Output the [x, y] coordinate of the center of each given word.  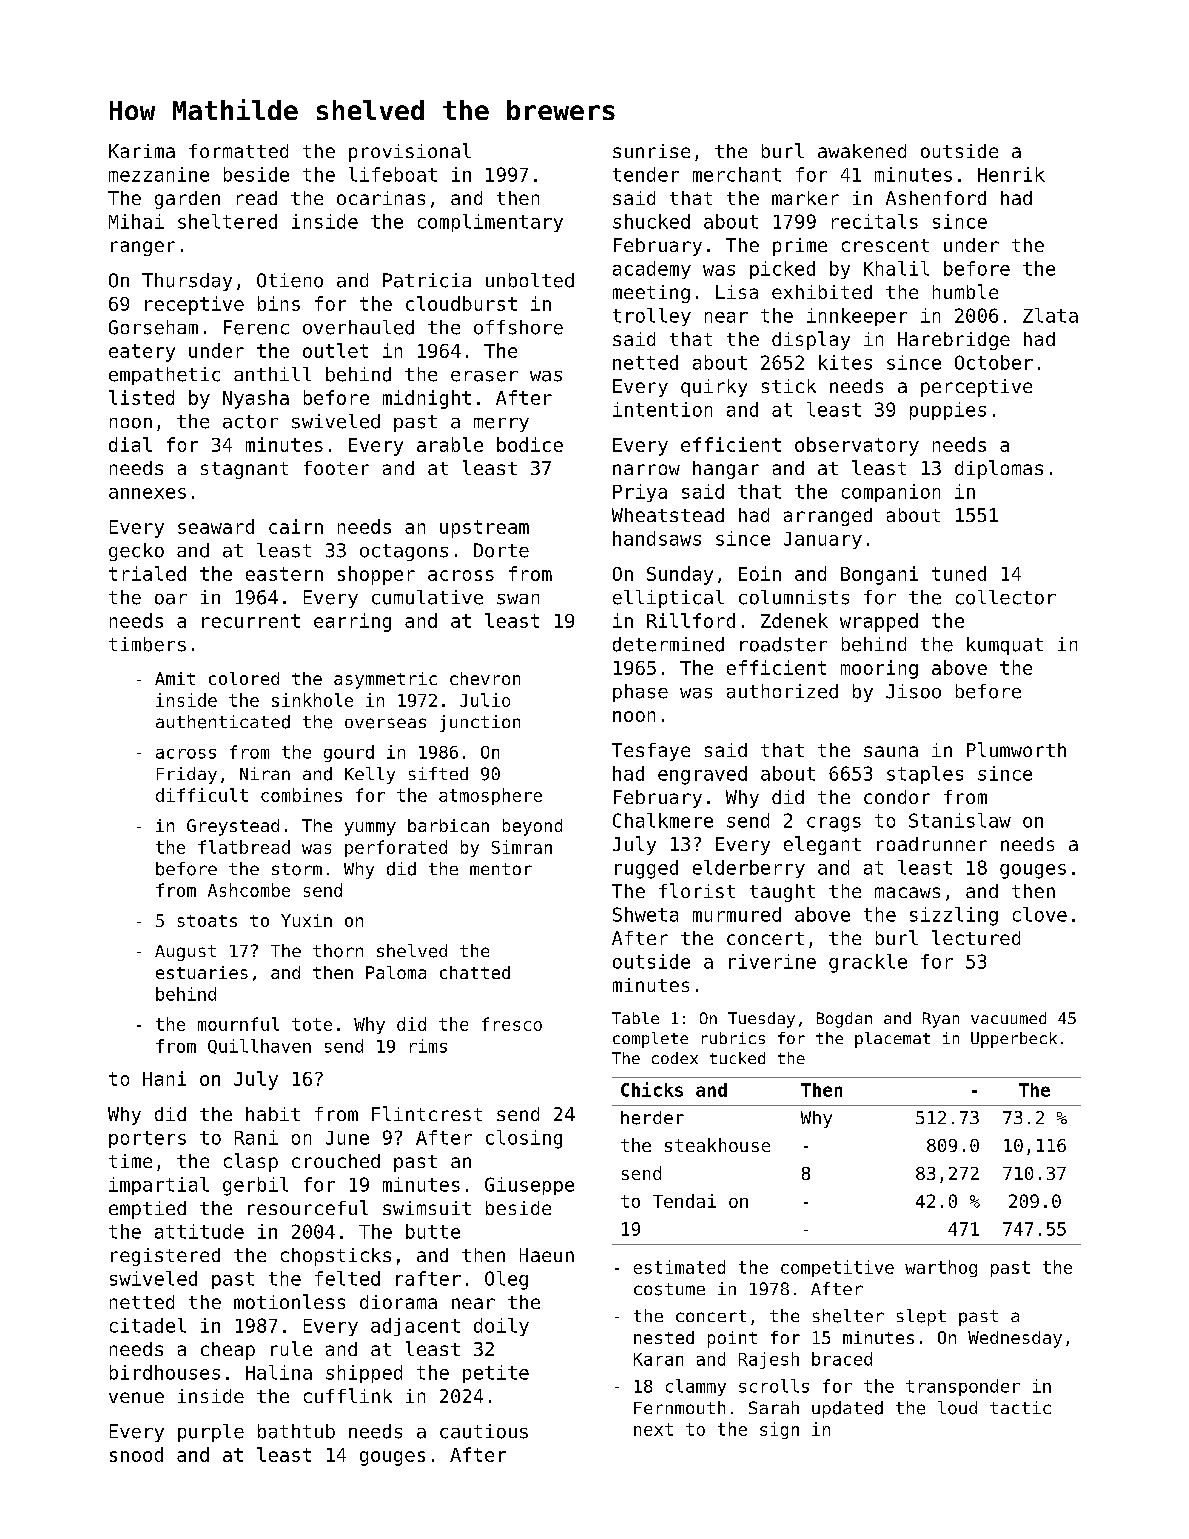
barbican [448, 825]
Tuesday [761, 1020]
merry [501, 425]
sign [779, 1430]
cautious [484, 1431]
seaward [216, 526]
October [994, 362]
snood [136, 1454]
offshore [518, 327]
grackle [868, 963]
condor [897, 797]
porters [147, 1139]
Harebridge [954, 341]
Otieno [290, 280]
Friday [187, 775]
